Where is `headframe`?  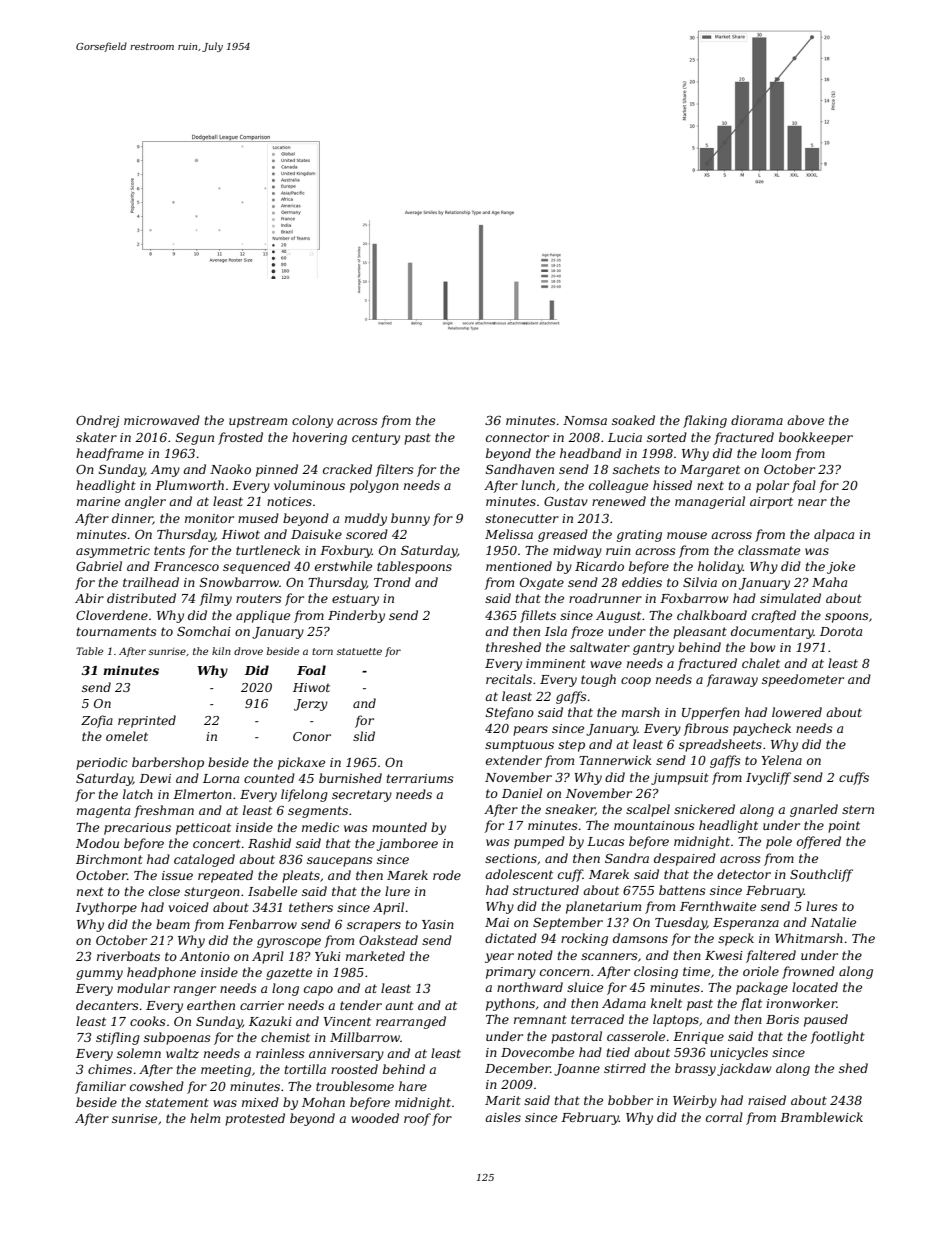
headframe is located at coordinates (110, 454).
